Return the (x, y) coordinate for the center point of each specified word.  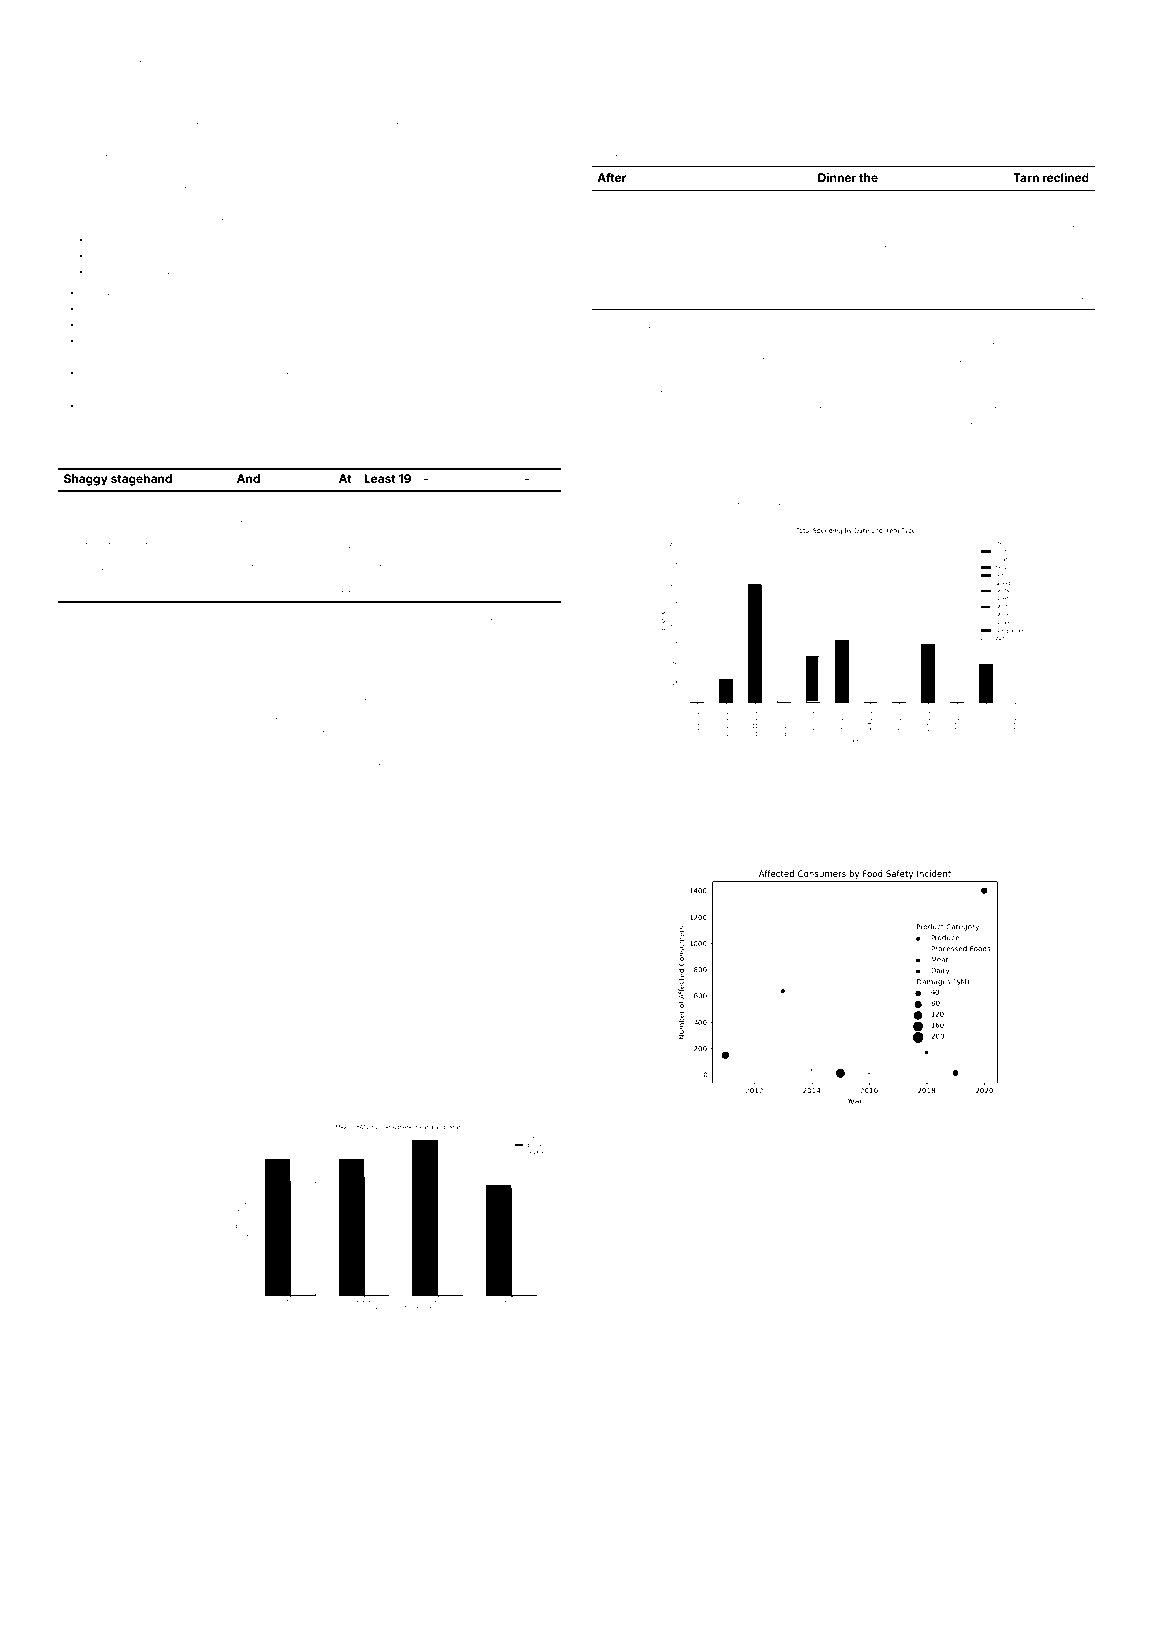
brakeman (500, 618)
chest (401, 203)
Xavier (267, 795)
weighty (872, 250)
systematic (898, 124)
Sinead (78, 698)
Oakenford (903, 767)
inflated (242, 255)
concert (519, 441)
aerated (614, 123)
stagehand (141, 480)
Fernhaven (236, 138)
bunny (986, 472)
